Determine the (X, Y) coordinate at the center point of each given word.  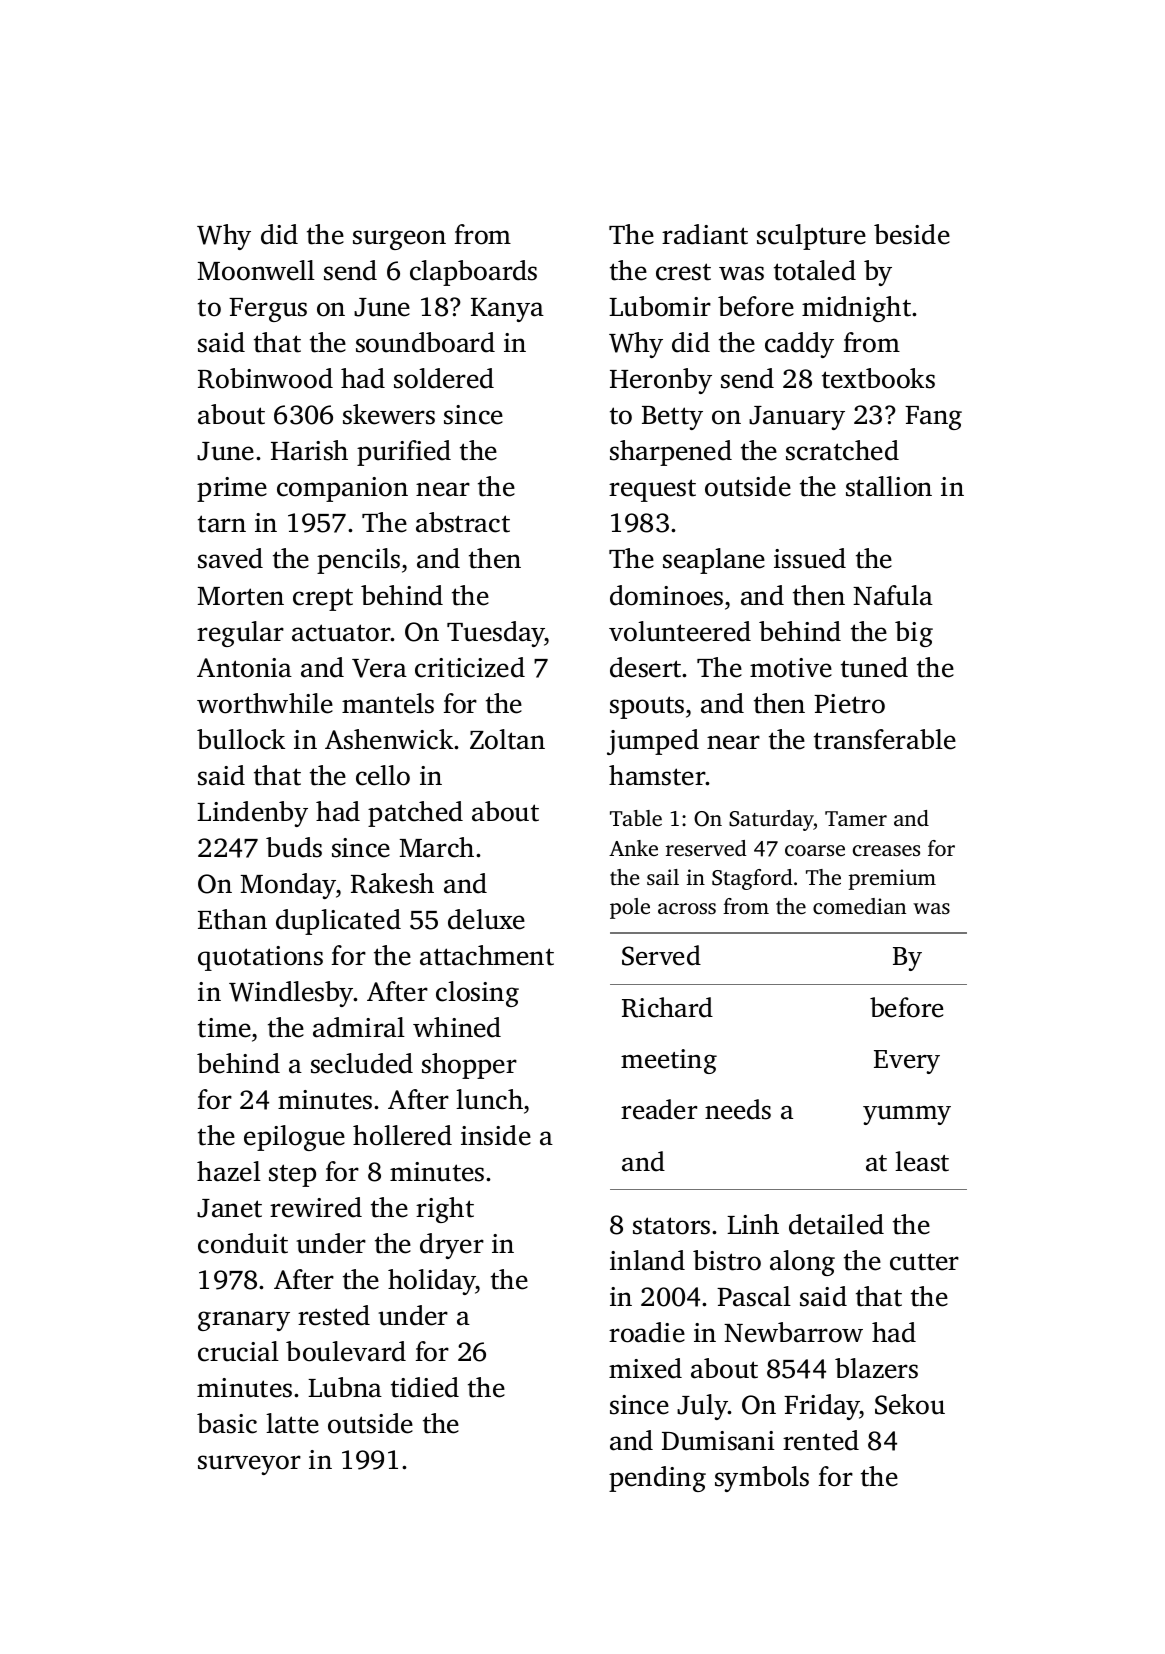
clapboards (473, 273)
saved (230, 558)
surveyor (249, 1465)
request (652, 490)
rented (821, 1440)
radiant (705, 234)
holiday (432, 1282)
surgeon (399, 240)
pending (657, 1479)
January (797, 418)
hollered (402, 1135)
